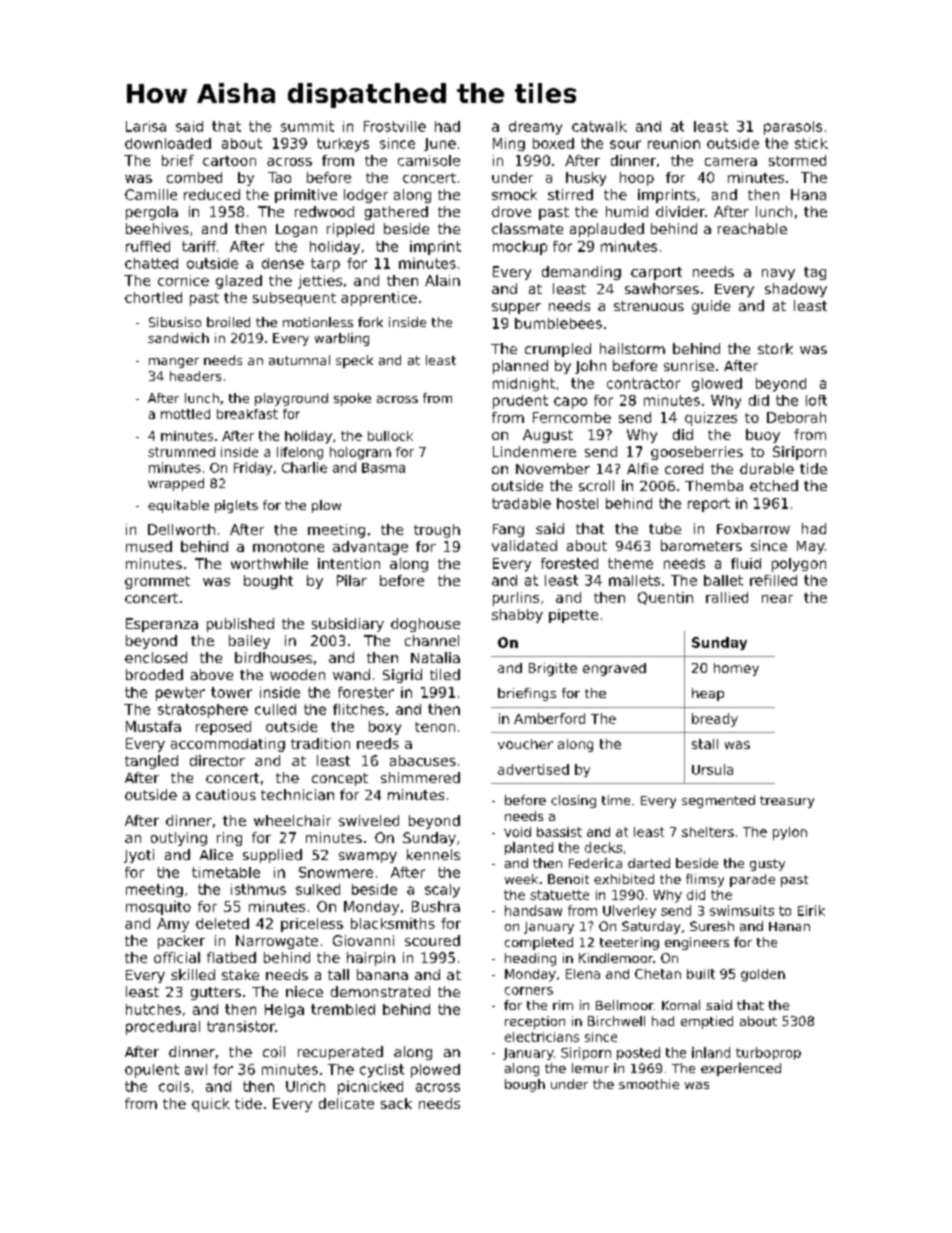 The image size is (952, 1233). I want to click on quick, so click(211, 1105).
